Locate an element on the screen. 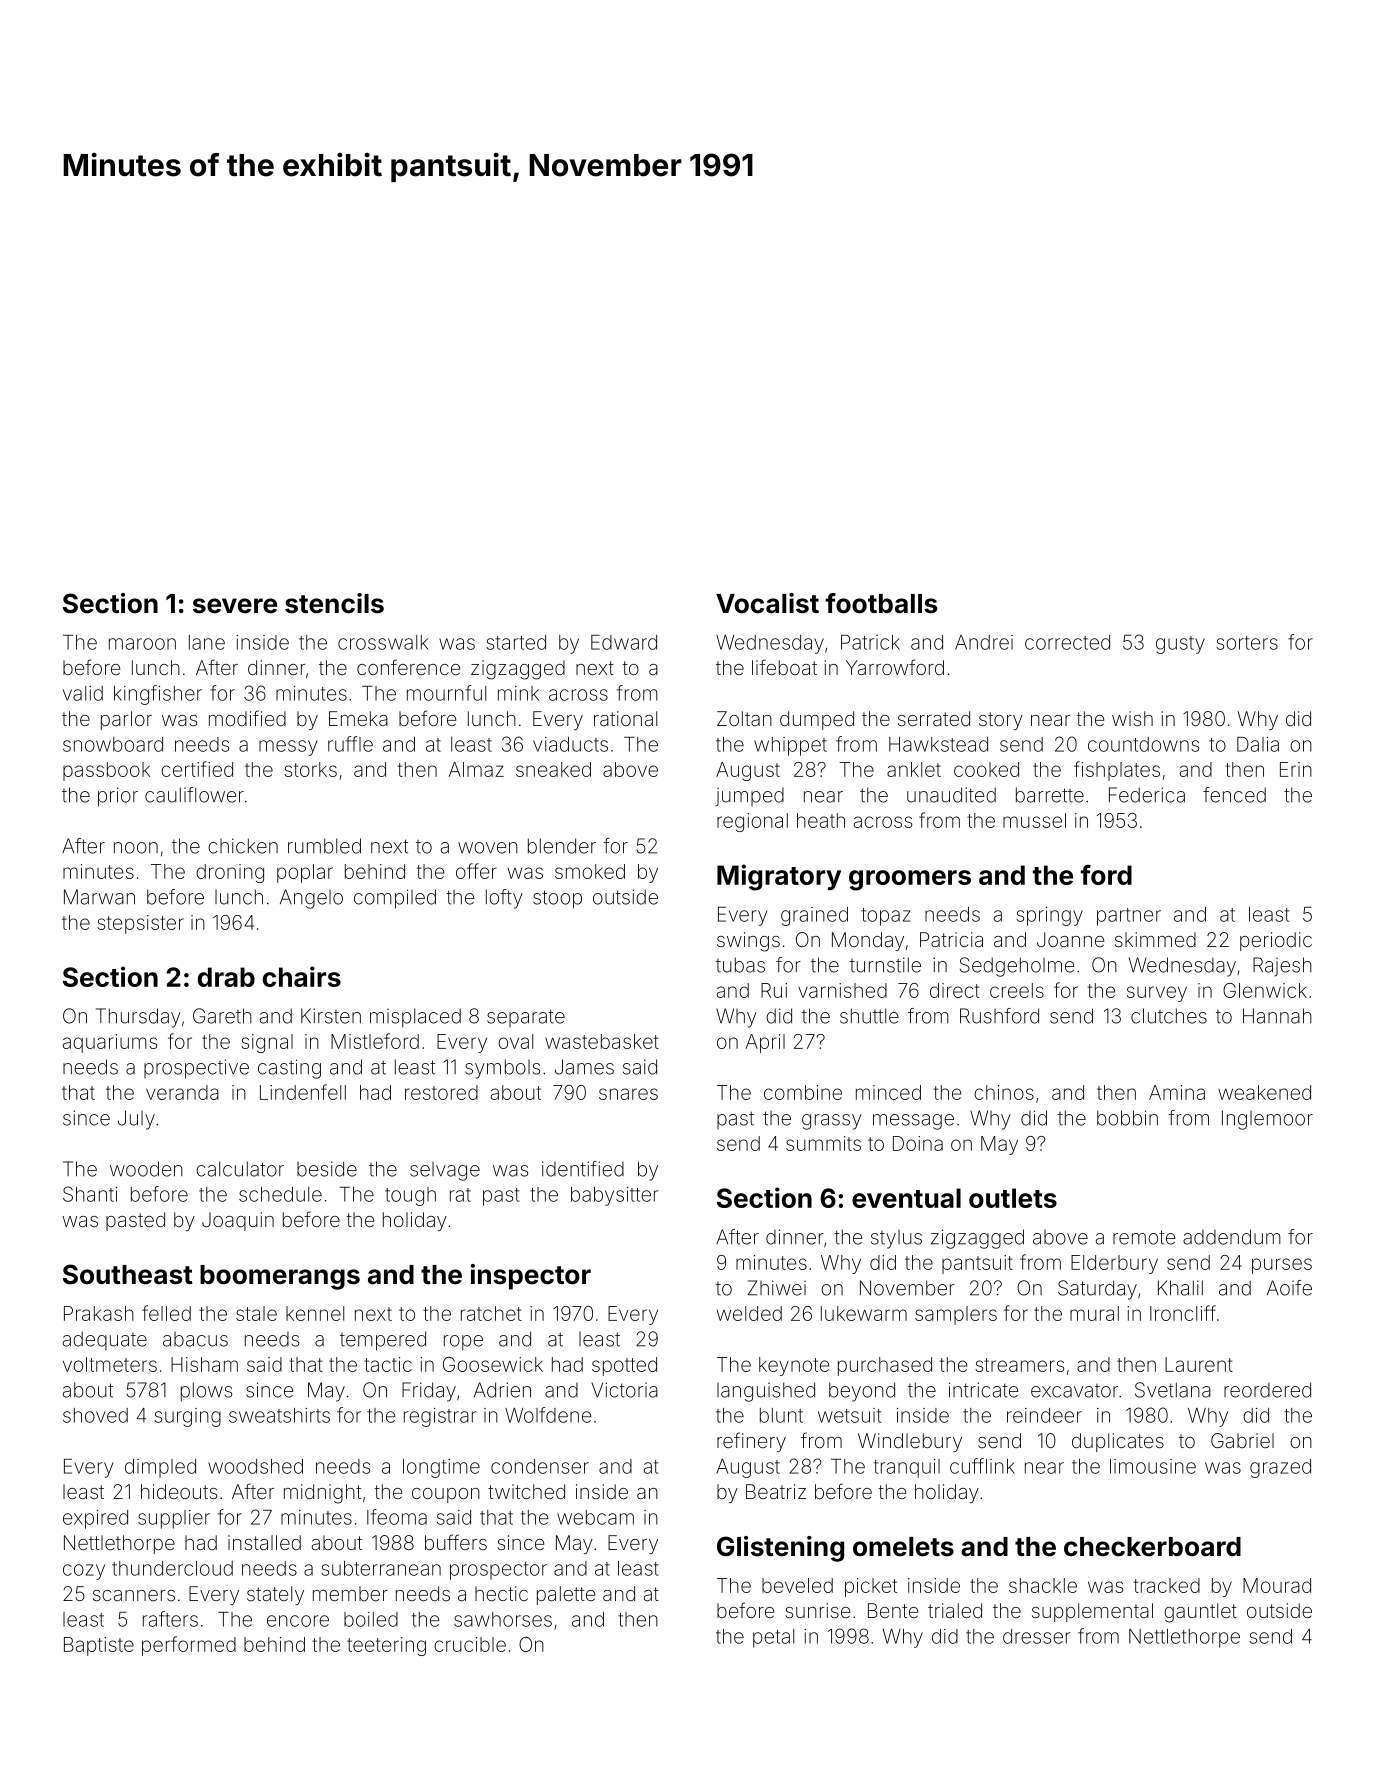  Federica is located at coordinates (1147, 795).
